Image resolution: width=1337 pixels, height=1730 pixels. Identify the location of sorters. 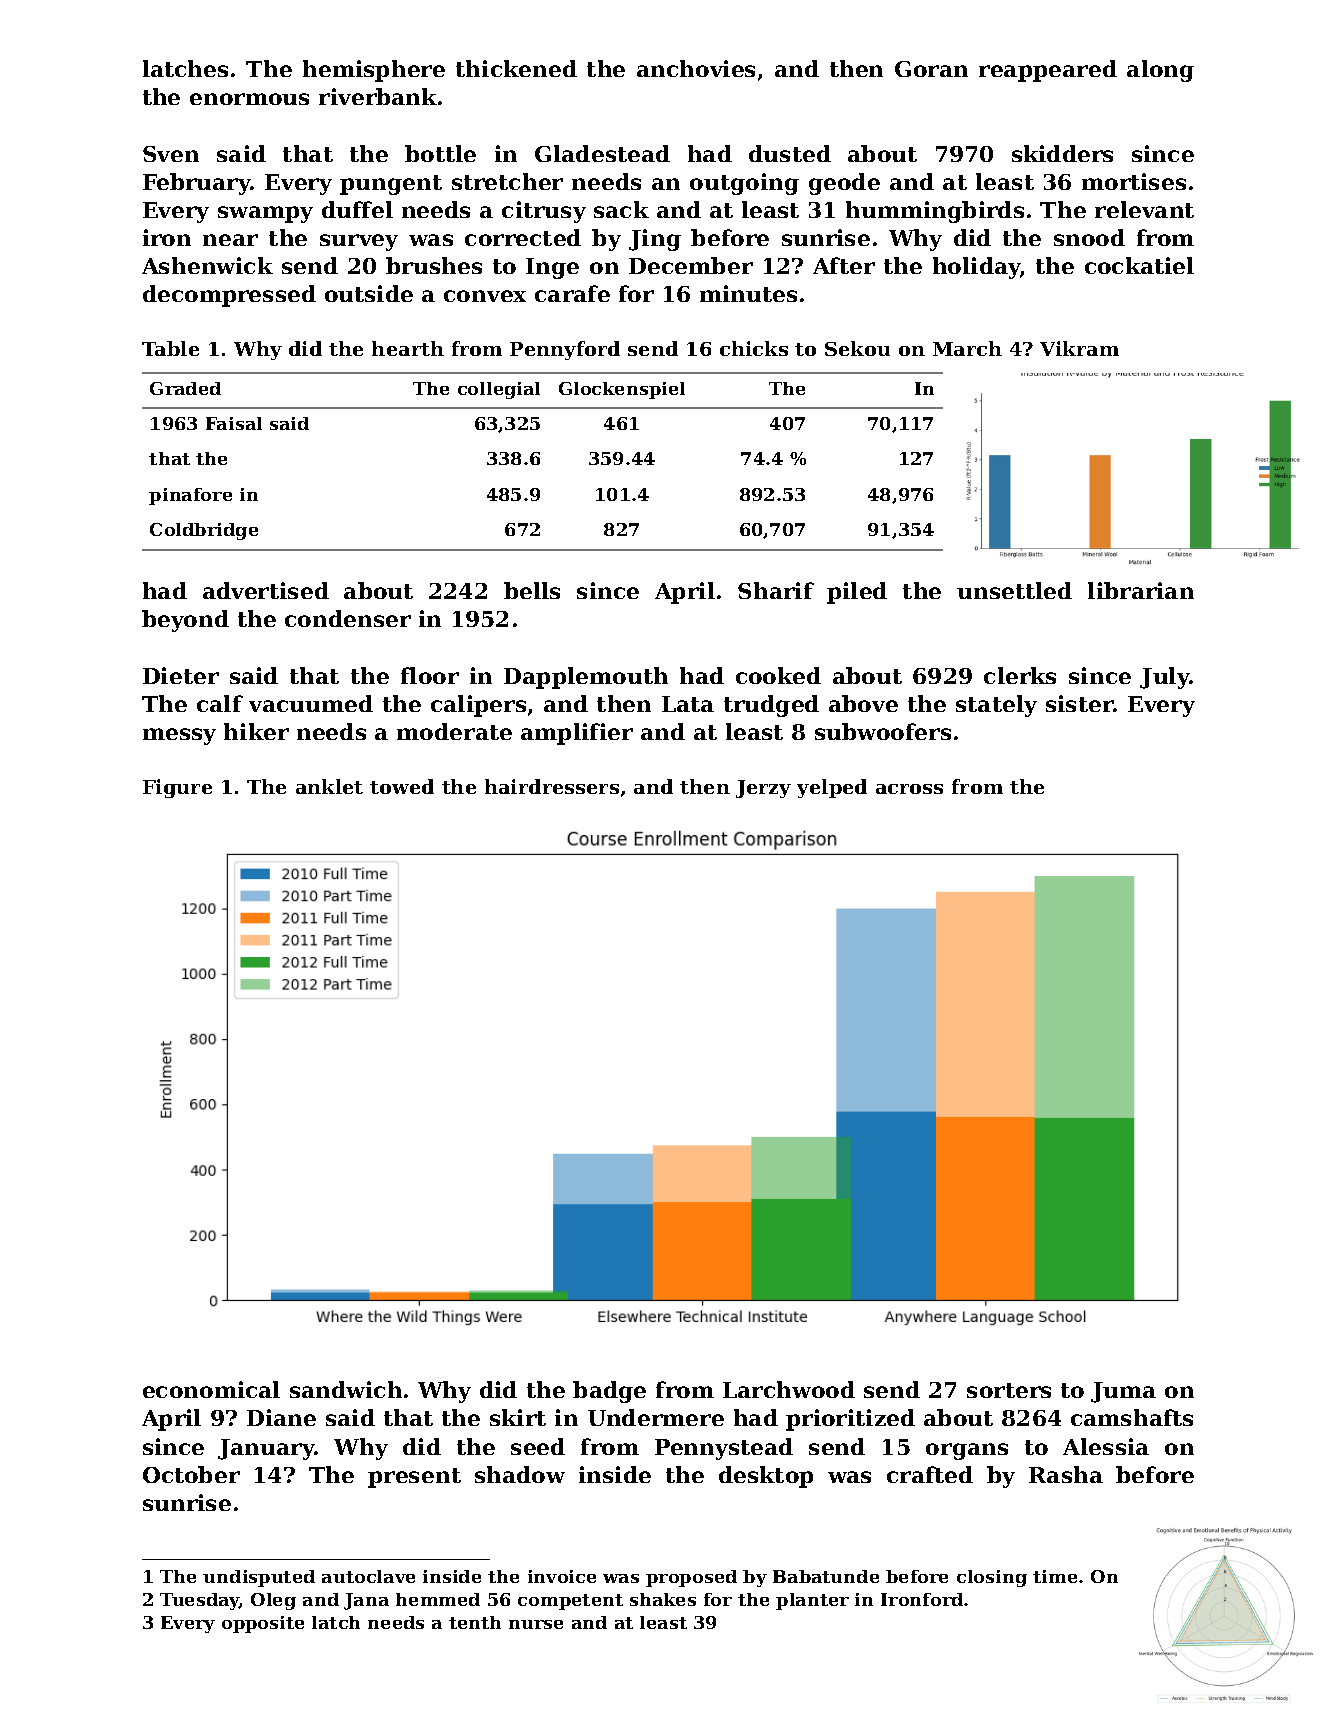
(1009, 1390).
